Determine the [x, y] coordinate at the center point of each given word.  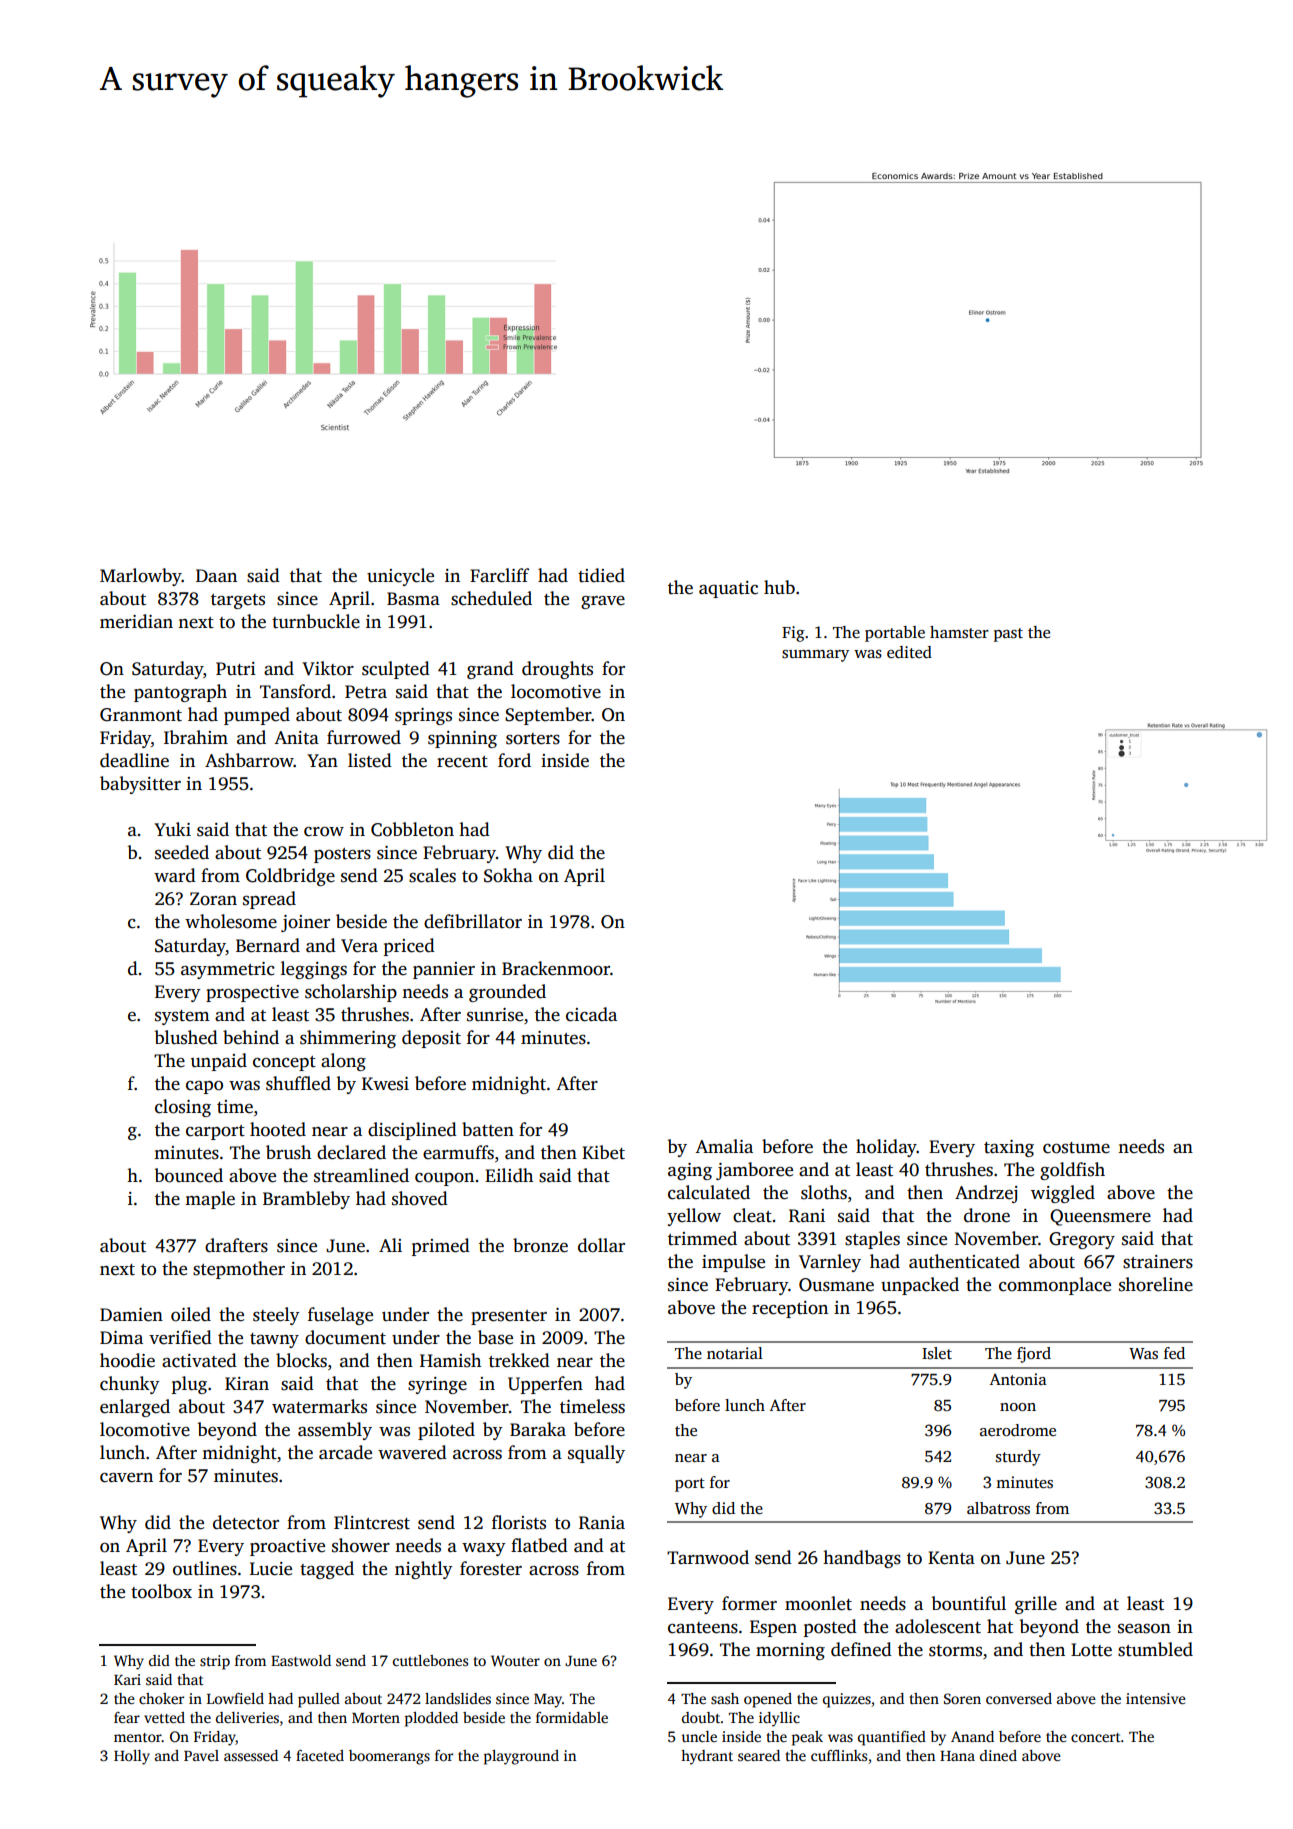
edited [909, 652]
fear [127, 1717]
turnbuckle [316, 621]
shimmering [348, 1039]
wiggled [1063, 1194]
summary [815, 656]
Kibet [603, 1152]
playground [521, 1757]
